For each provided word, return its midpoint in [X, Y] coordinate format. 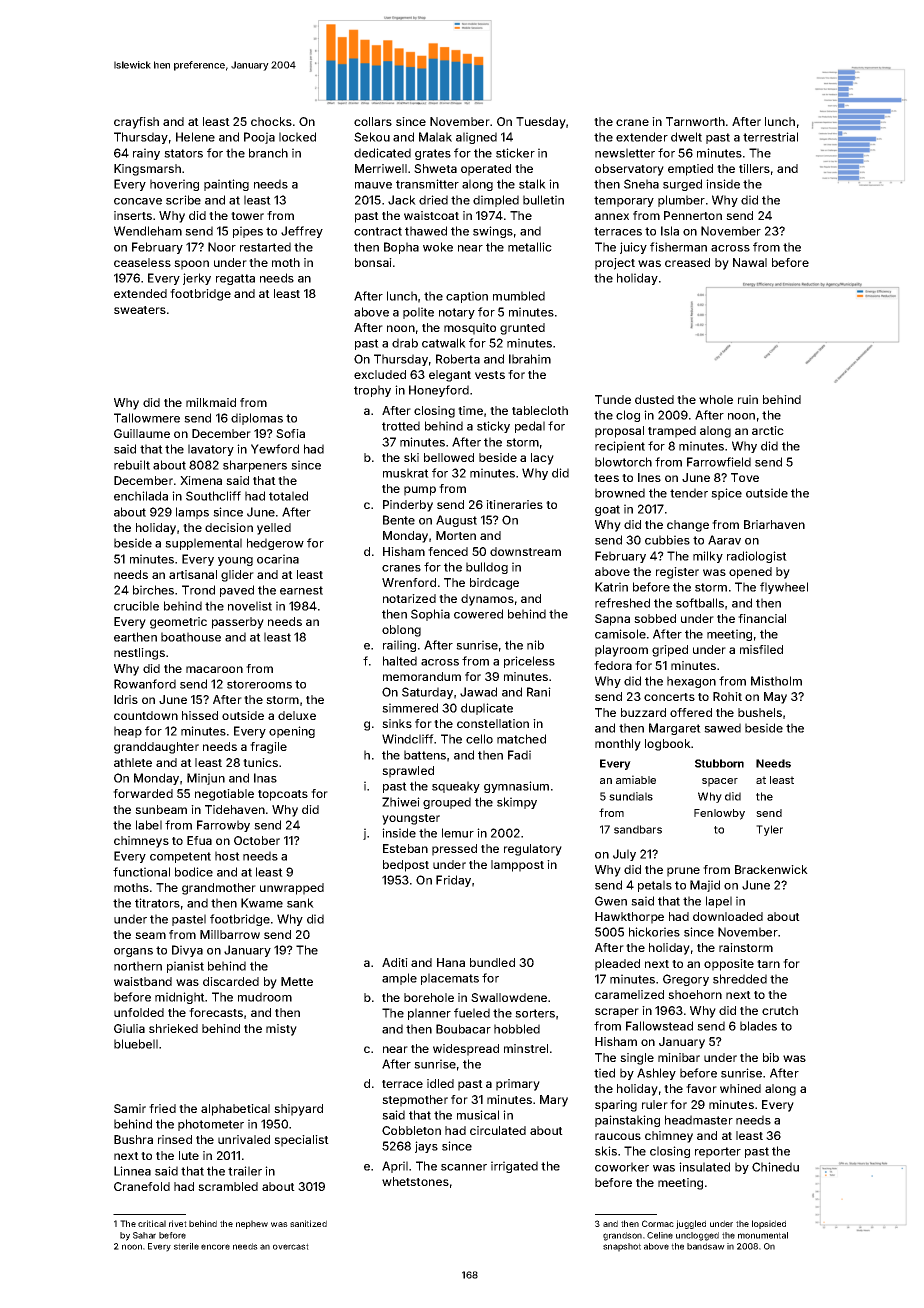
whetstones [415, 1181]
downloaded [728, 916]
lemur [458, 833]
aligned [476, 138]
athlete [133, 762]
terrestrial [770, 137]
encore [215, 1247]
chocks [271, 121]
